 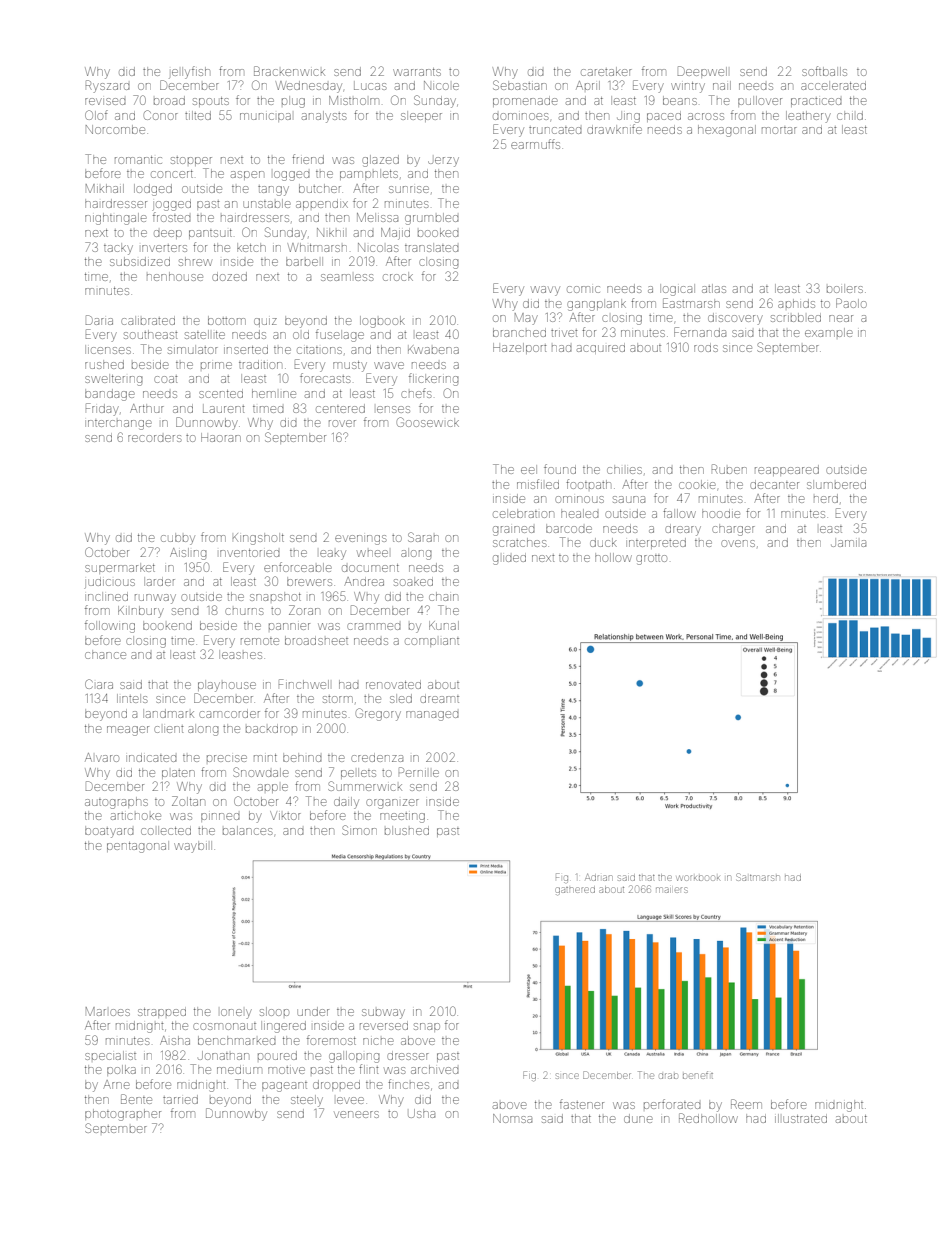 What do you see at coordinates (848, 543) in the page?
I see `Jamila` at bounding box center [848, 543].
